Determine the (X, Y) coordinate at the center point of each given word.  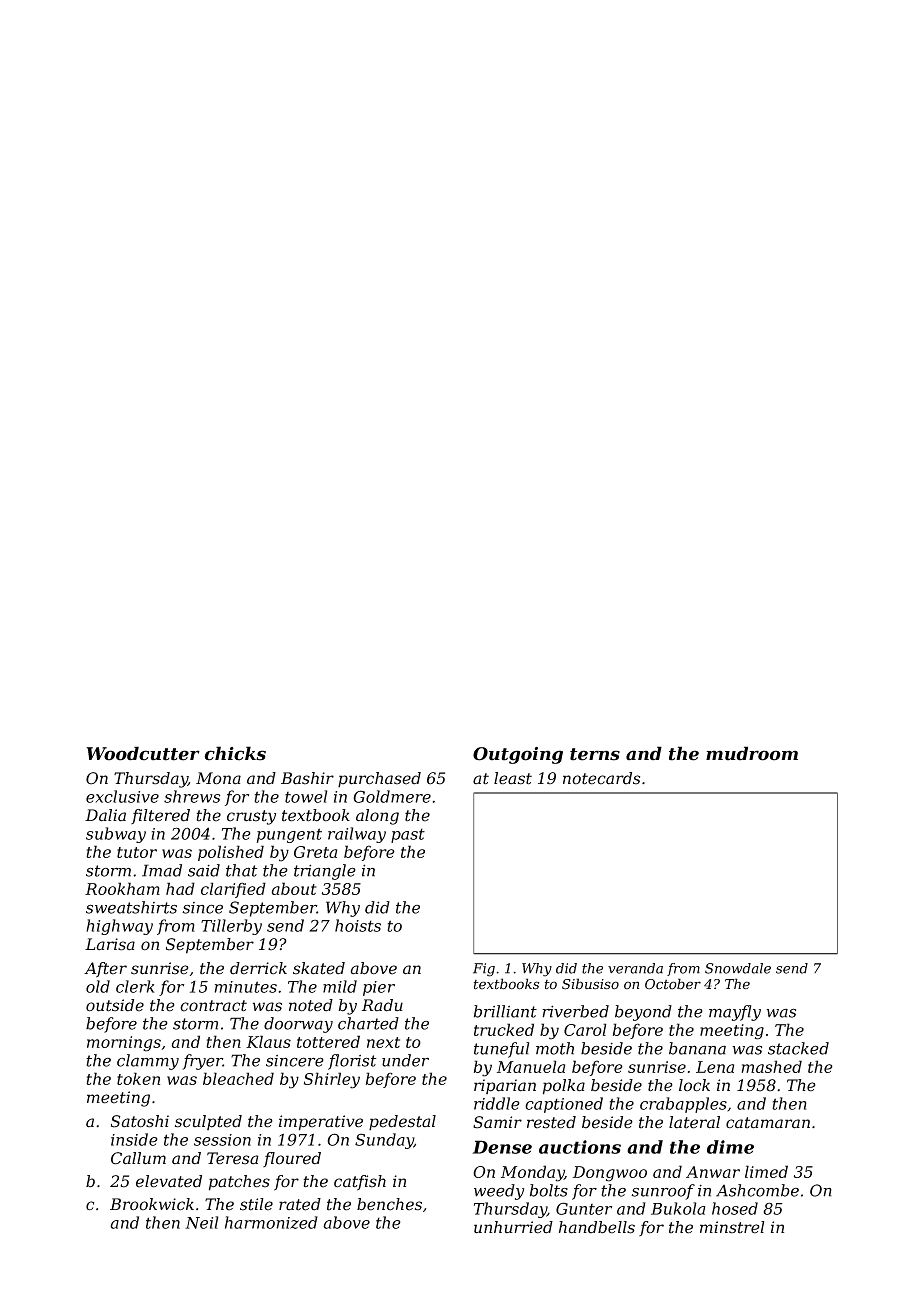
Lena (715, 1067)
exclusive (122, 796)
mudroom (752, 753)
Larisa (110, 944)
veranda (635, 968)
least (513, 778)
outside (115, 1005)
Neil (202, 1222)
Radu (382, 1005)
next (383, 1042)
